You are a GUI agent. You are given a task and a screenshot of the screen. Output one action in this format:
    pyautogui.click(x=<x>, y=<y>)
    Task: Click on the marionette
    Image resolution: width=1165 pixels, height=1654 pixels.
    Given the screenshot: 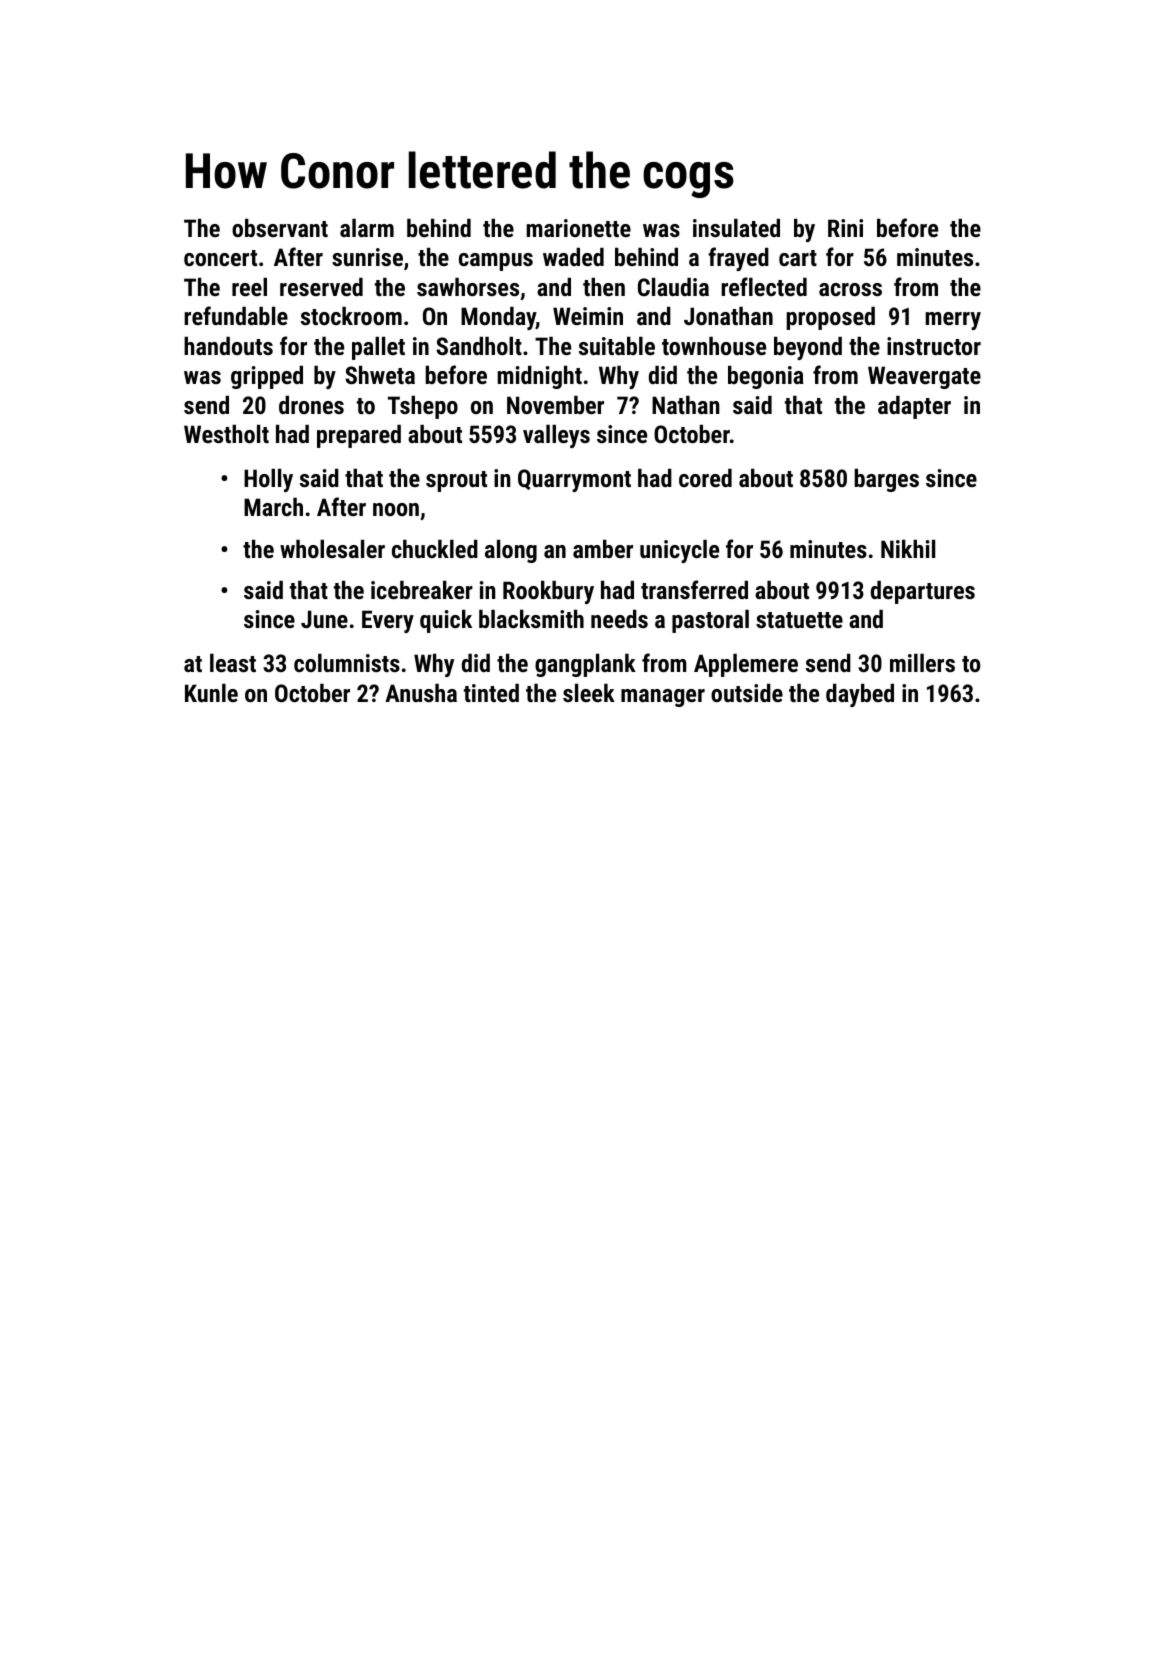 What is the action you would take?
    pyautogui.click(x=578, y=228)
